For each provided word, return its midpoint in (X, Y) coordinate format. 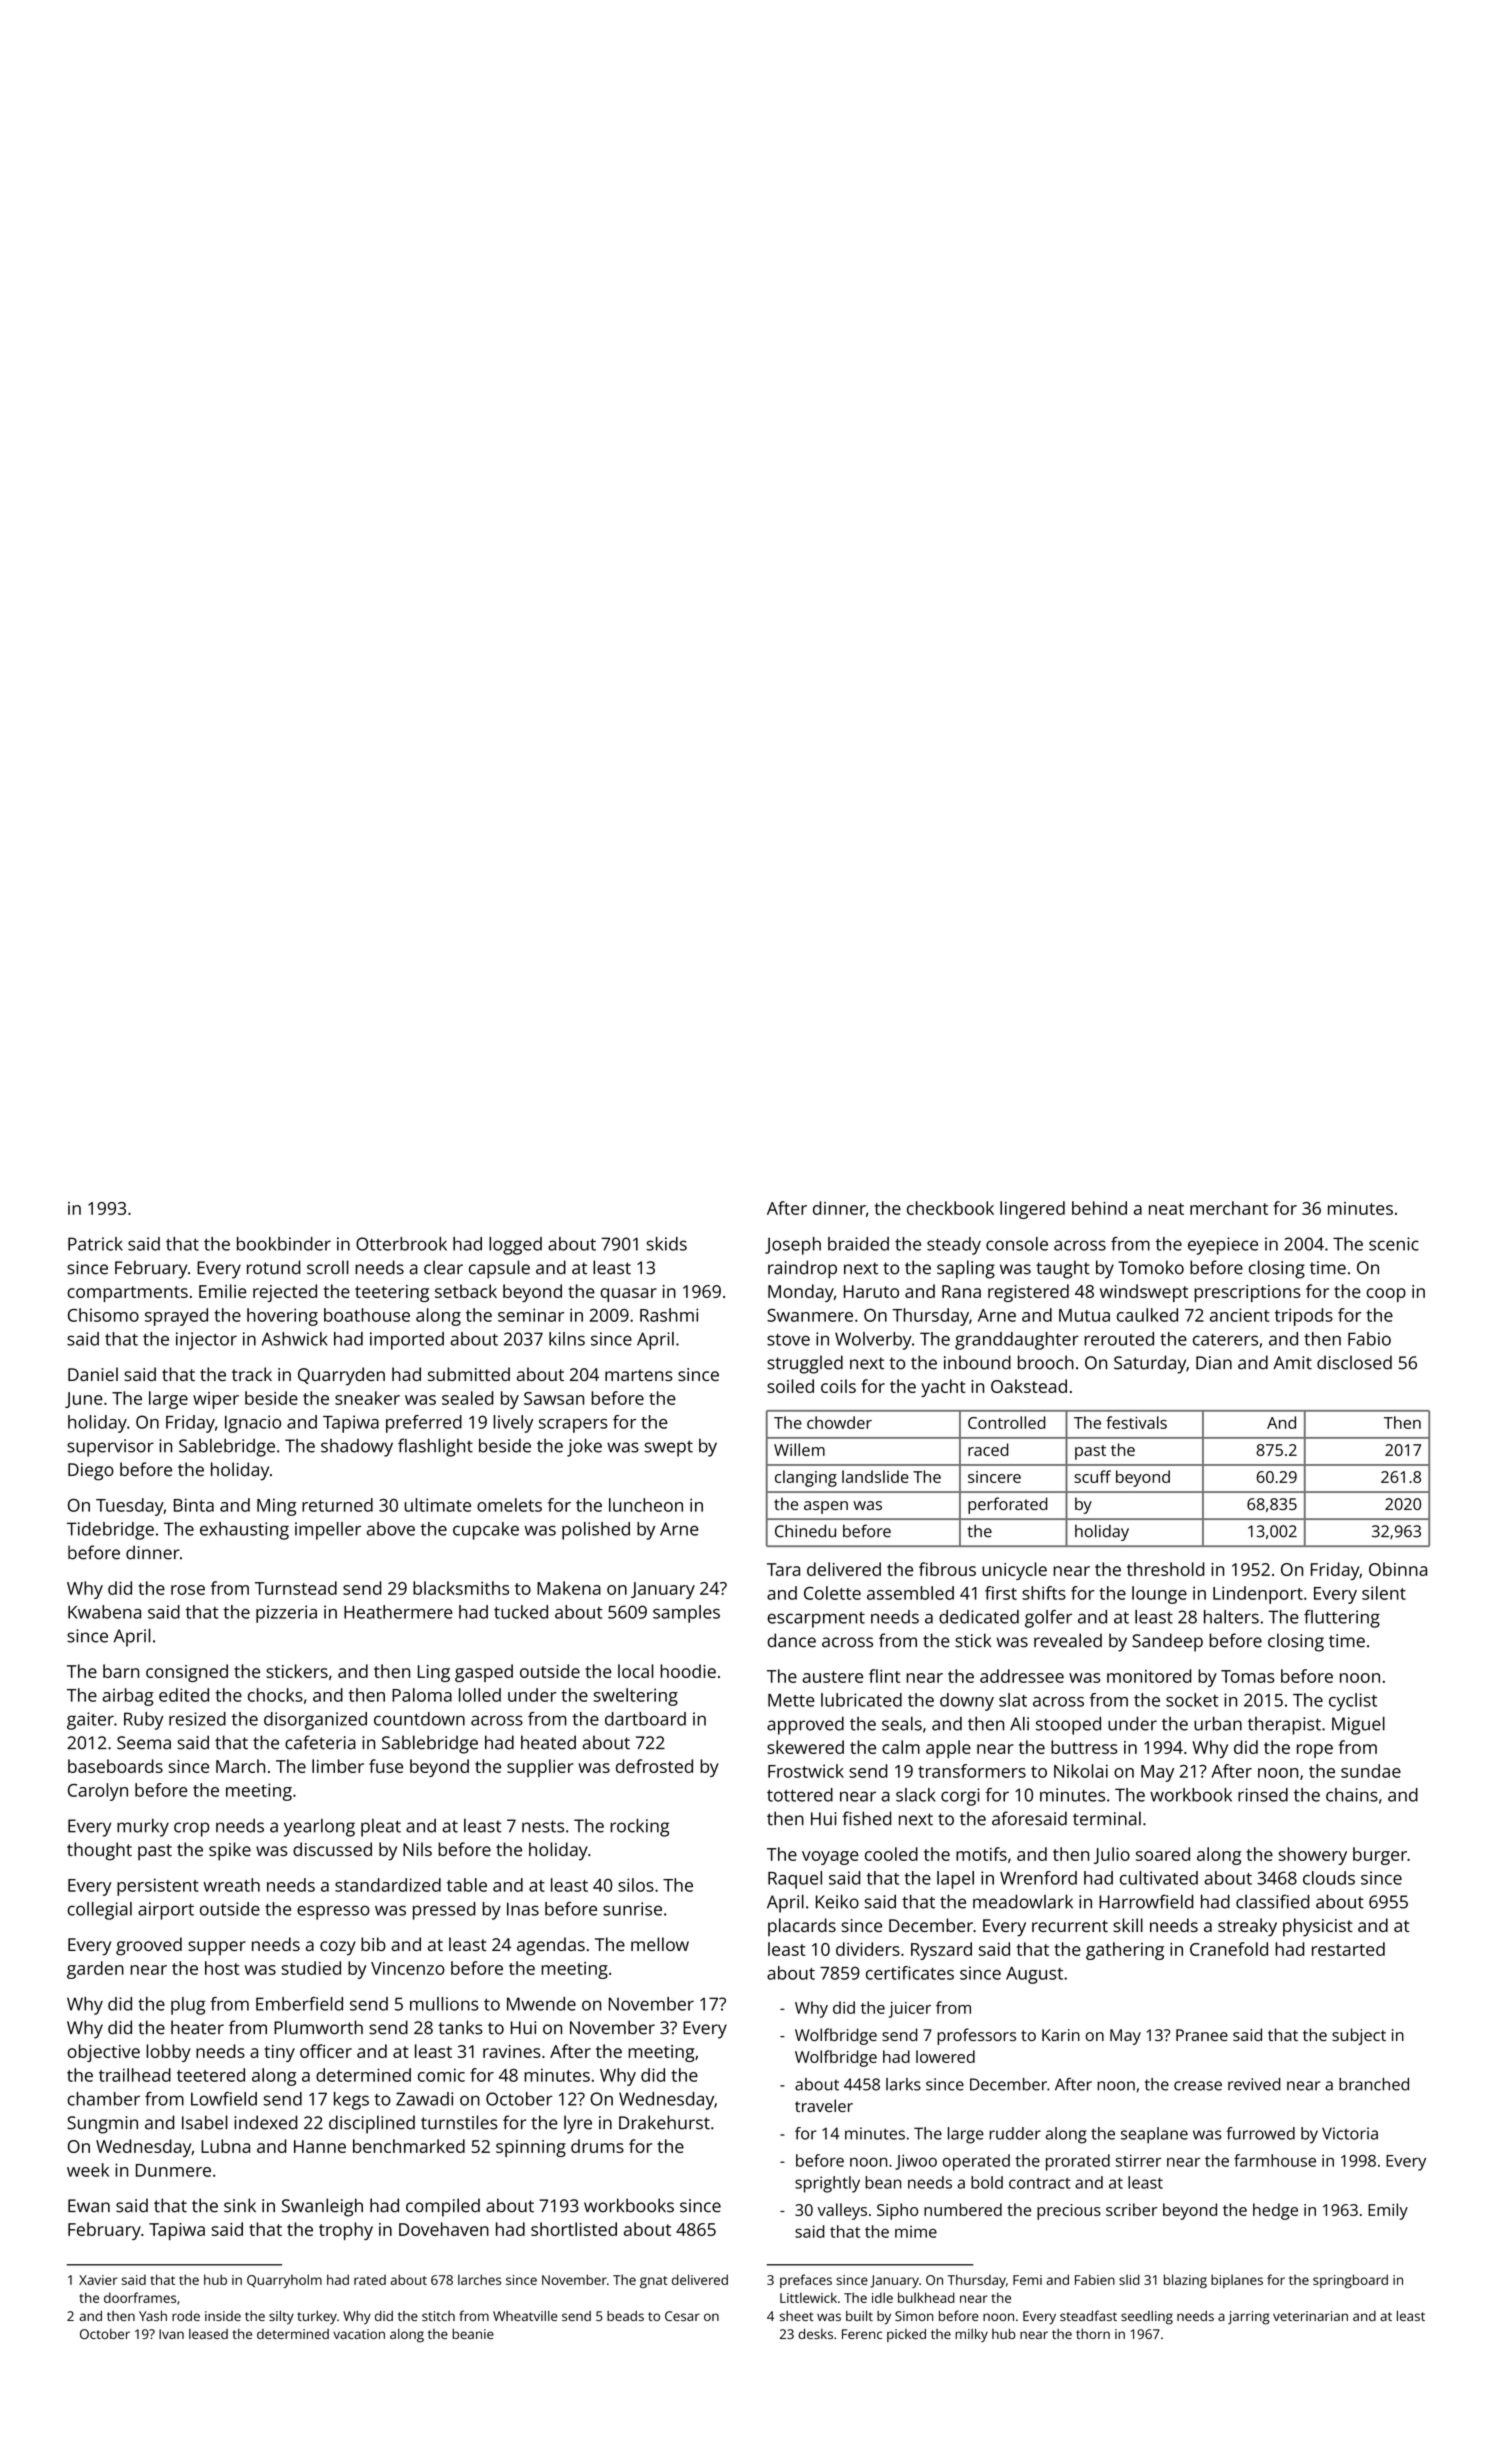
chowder (839, 1422)
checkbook (950, 1208)
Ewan (89, 2206)
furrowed (1260, 2133)
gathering (1125, 1951)
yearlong (319, 1828)
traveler (824, 2105)
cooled (891, 1854)
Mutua (1084, 1315)
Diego (91, 1472)
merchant (1229, 1208)
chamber (103, 2099)
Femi (1027, 2280)
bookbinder (284, 1244)
